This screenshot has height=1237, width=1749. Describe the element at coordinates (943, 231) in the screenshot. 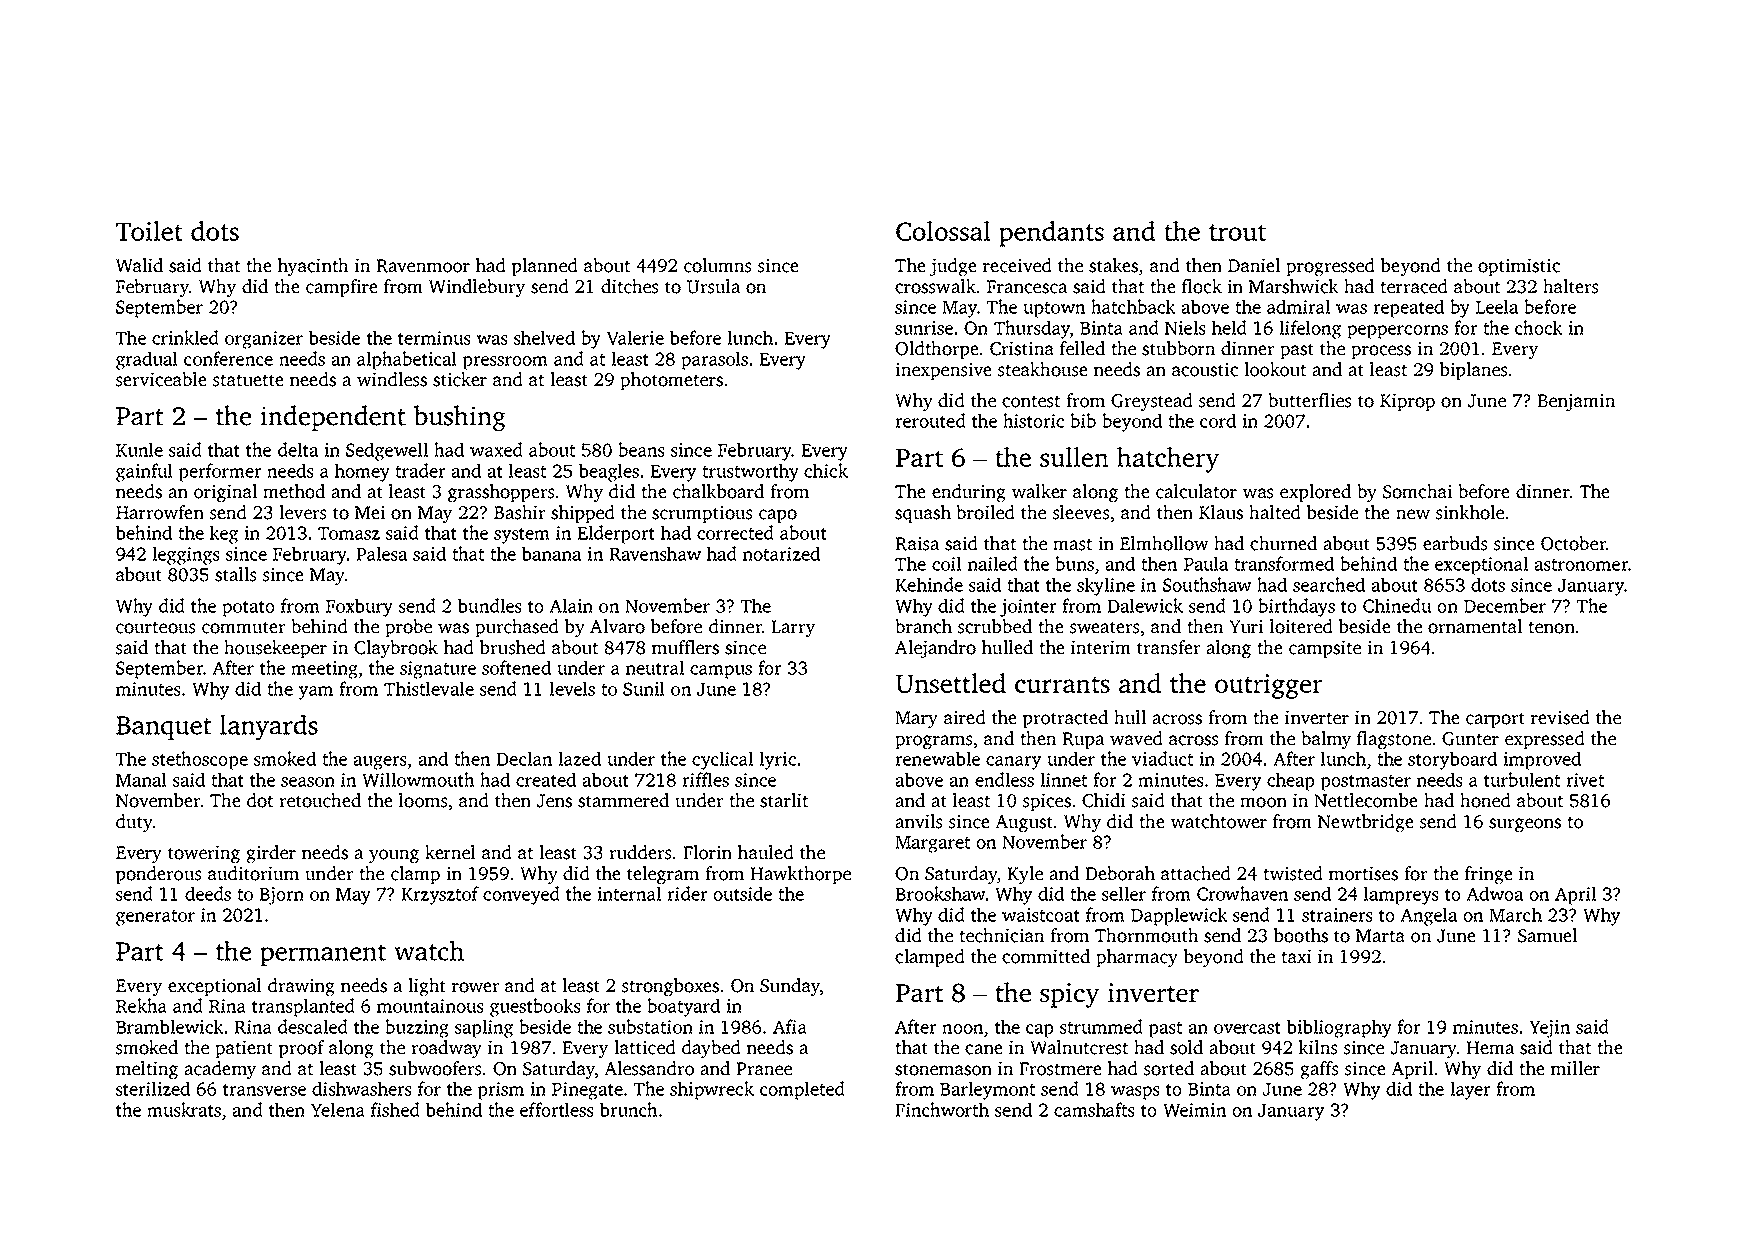

I see `Colossal` at that location.
